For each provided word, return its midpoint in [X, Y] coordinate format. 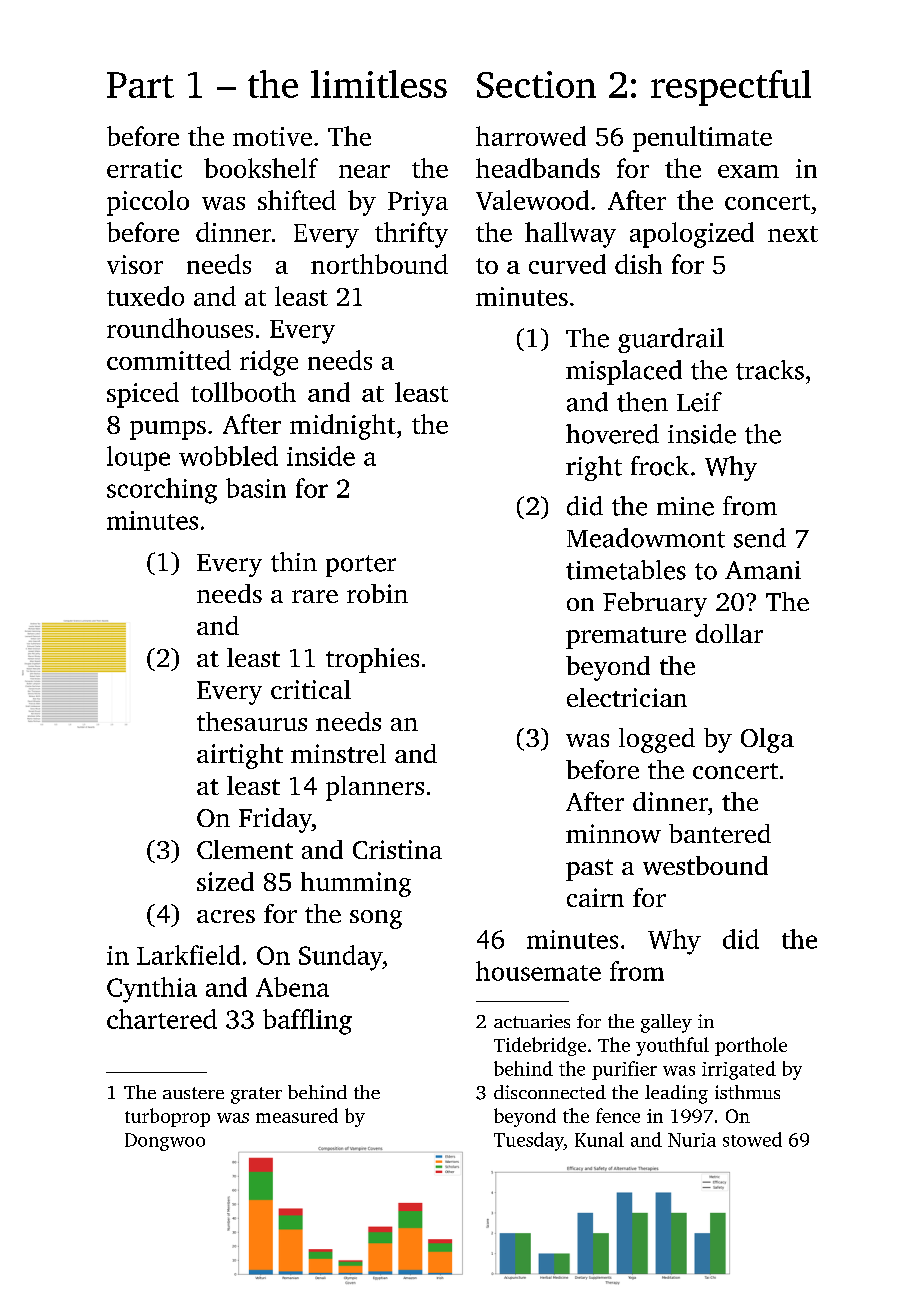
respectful [731, 88]
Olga [767, 740]
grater [256, 1095]
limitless [379, 84]
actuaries [532, 1021]
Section [536, 84]
